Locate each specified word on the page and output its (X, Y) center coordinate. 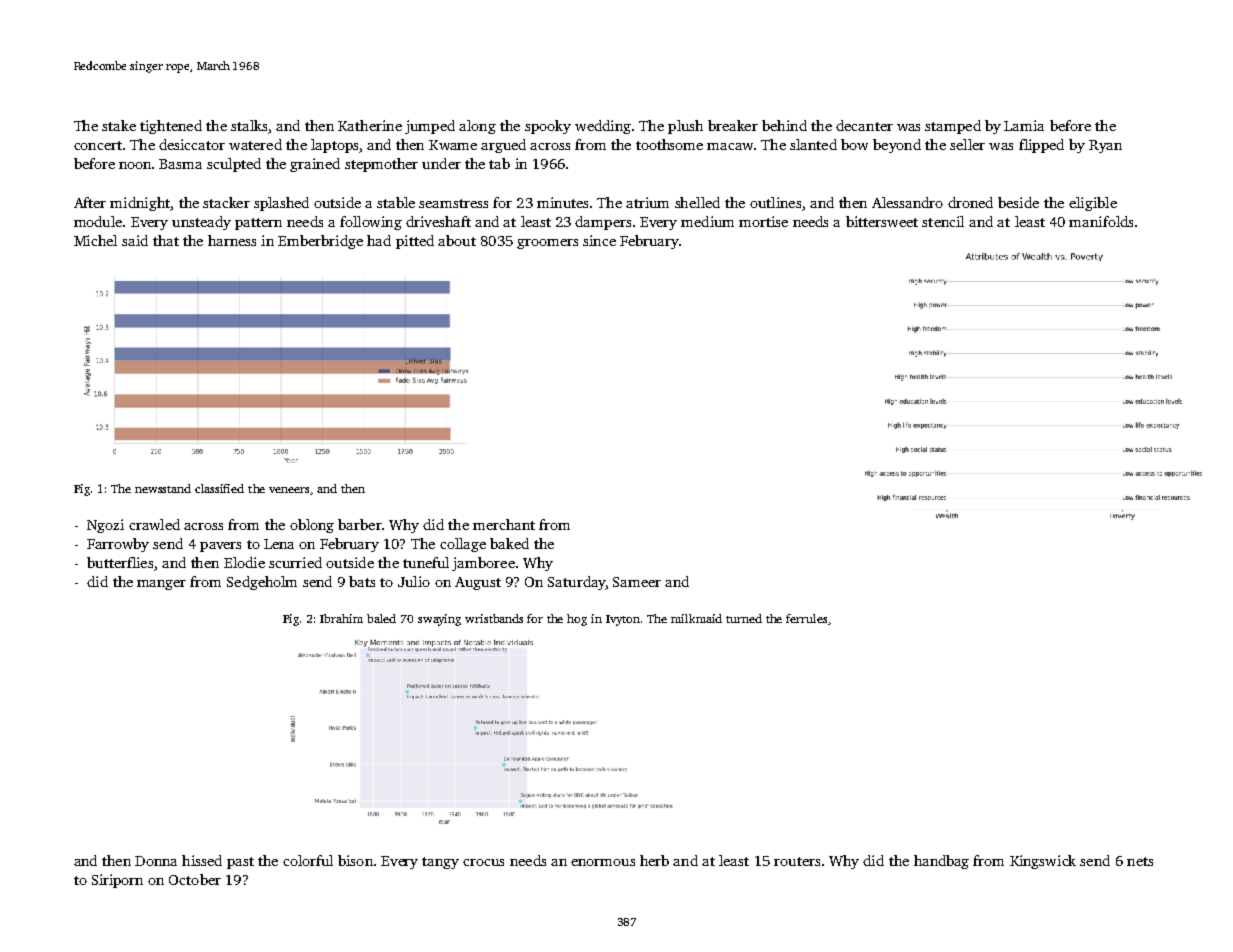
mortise (763, 221)
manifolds (1101, 221)
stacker (226, 202)
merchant (504, 524)
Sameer (637, 582)
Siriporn (117, 881)
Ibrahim (341, 618)
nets (1140, 861)
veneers (289, 490)
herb (654, 860)
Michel (95, 240)
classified (219, 488)
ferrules (806, 618)
